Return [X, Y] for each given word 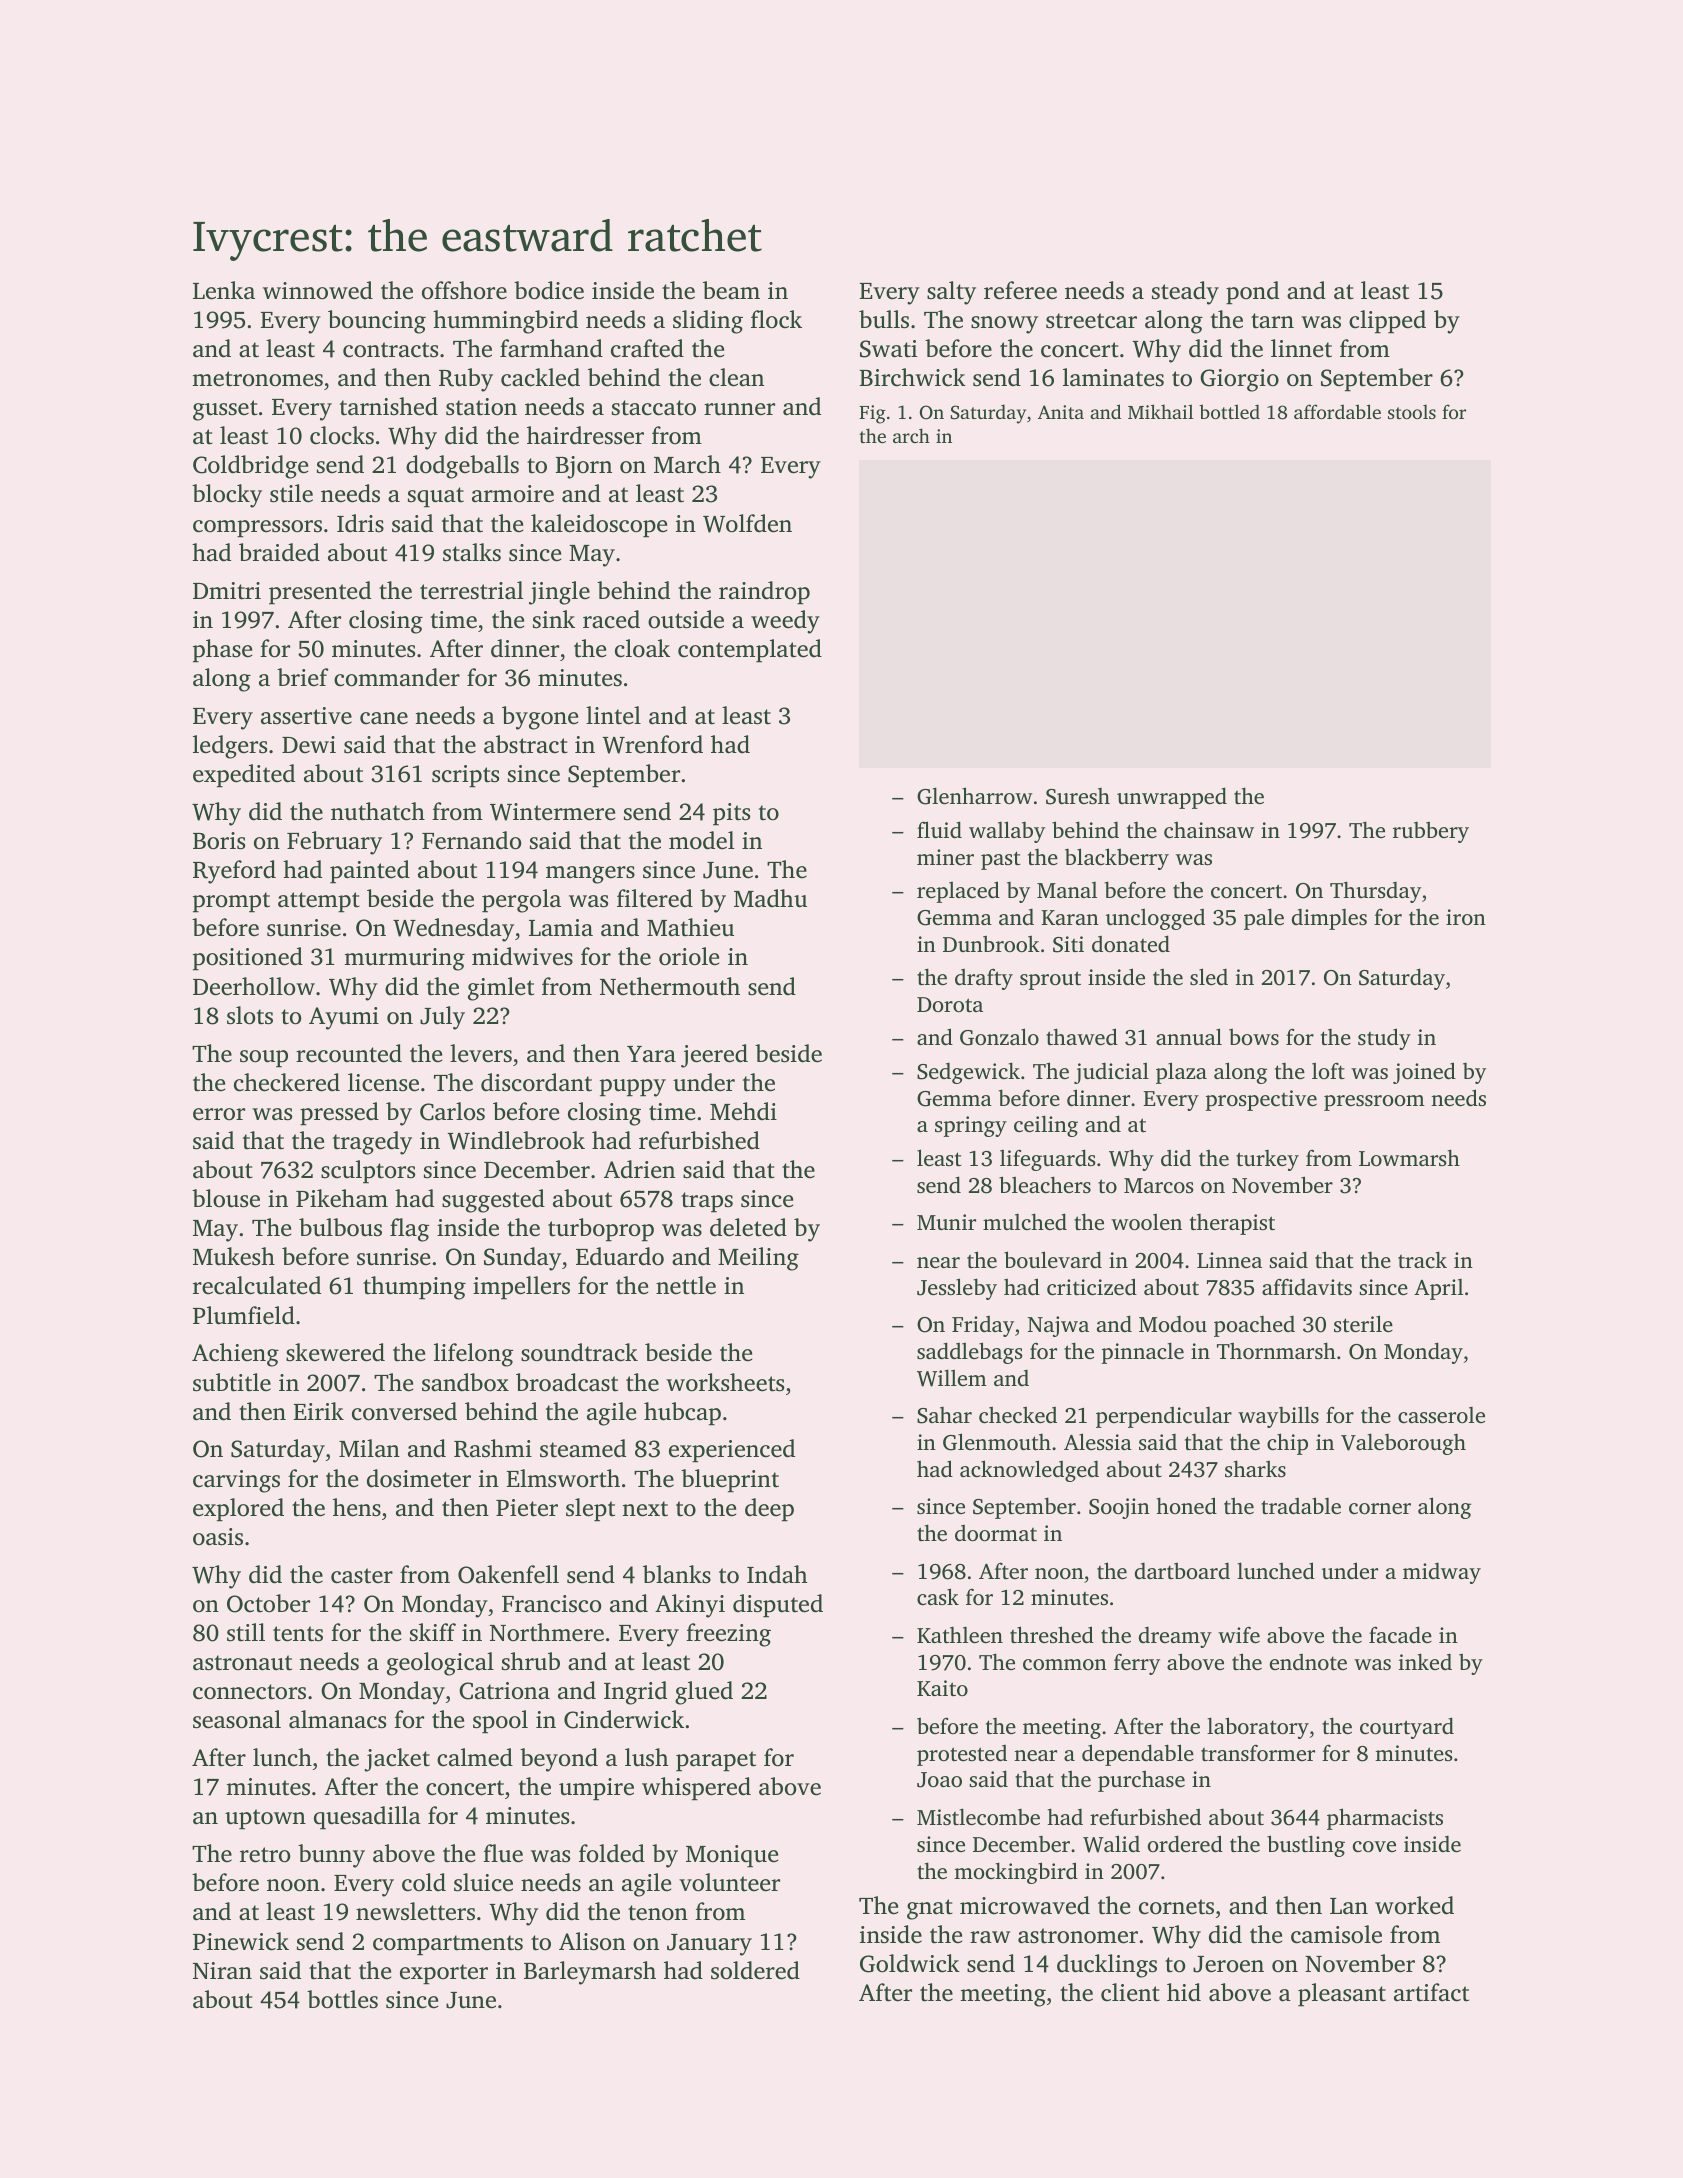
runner [739, 409]
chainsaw [1209, 830]
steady [1185, 293]
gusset [225, 410]
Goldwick [910, 1963]
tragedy [372, 1143]
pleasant [1342, 1995]
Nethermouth [670, 986]
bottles [342, 1999]
